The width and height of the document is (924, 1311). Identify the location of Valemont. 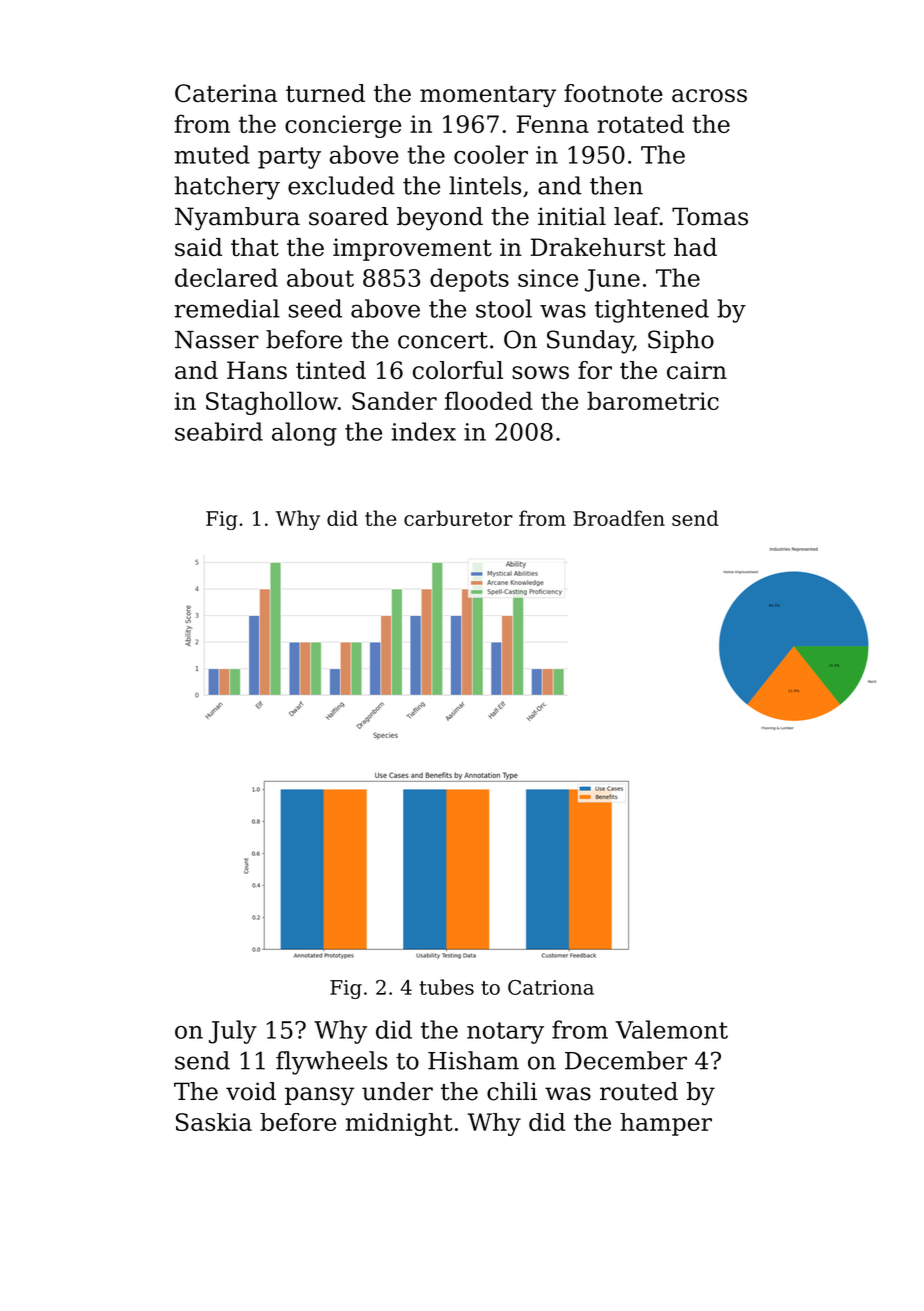
(671, 1029).
